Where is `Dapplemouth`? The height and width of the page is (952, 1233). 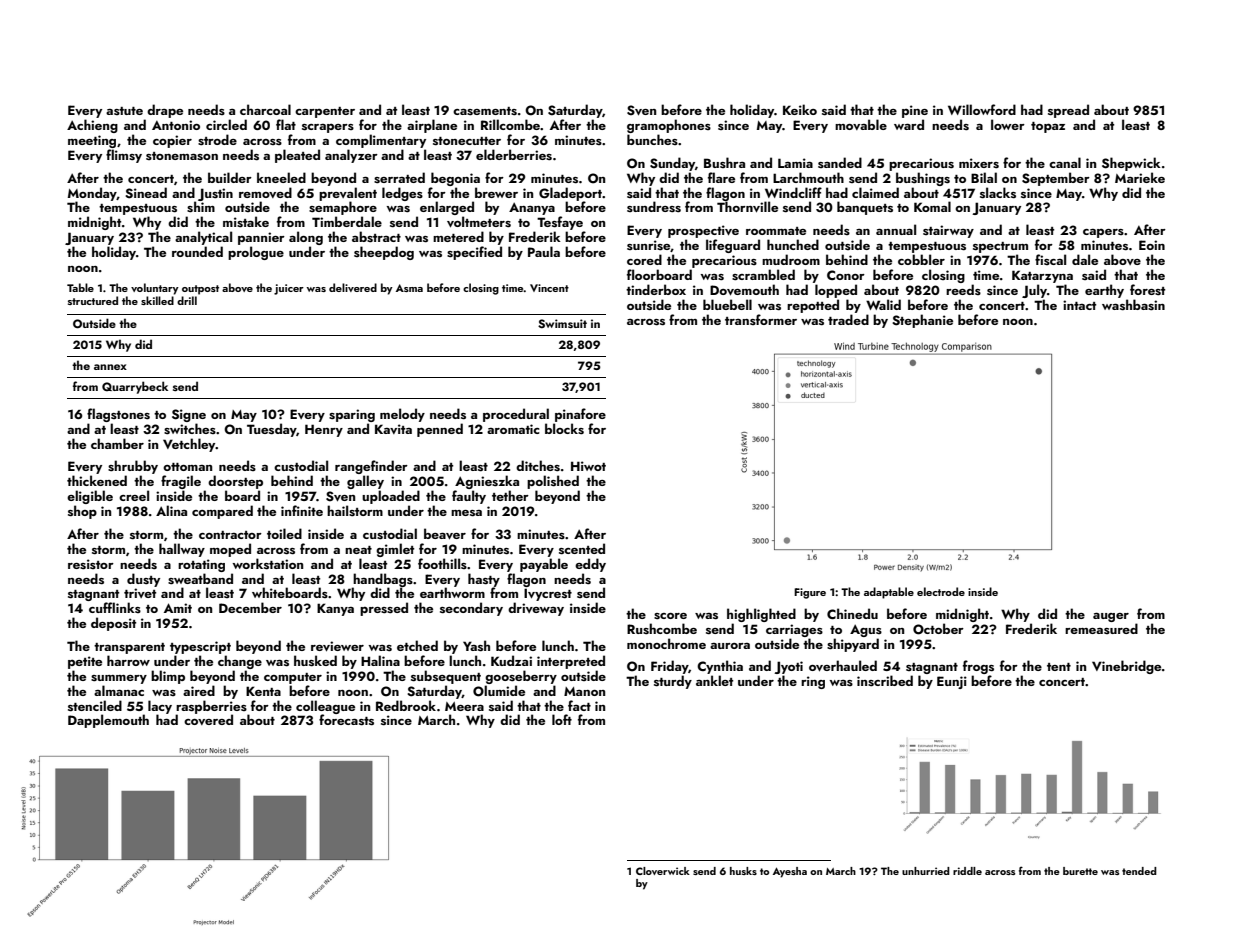
Dapplemouth is located at coordinates (108, 721).
